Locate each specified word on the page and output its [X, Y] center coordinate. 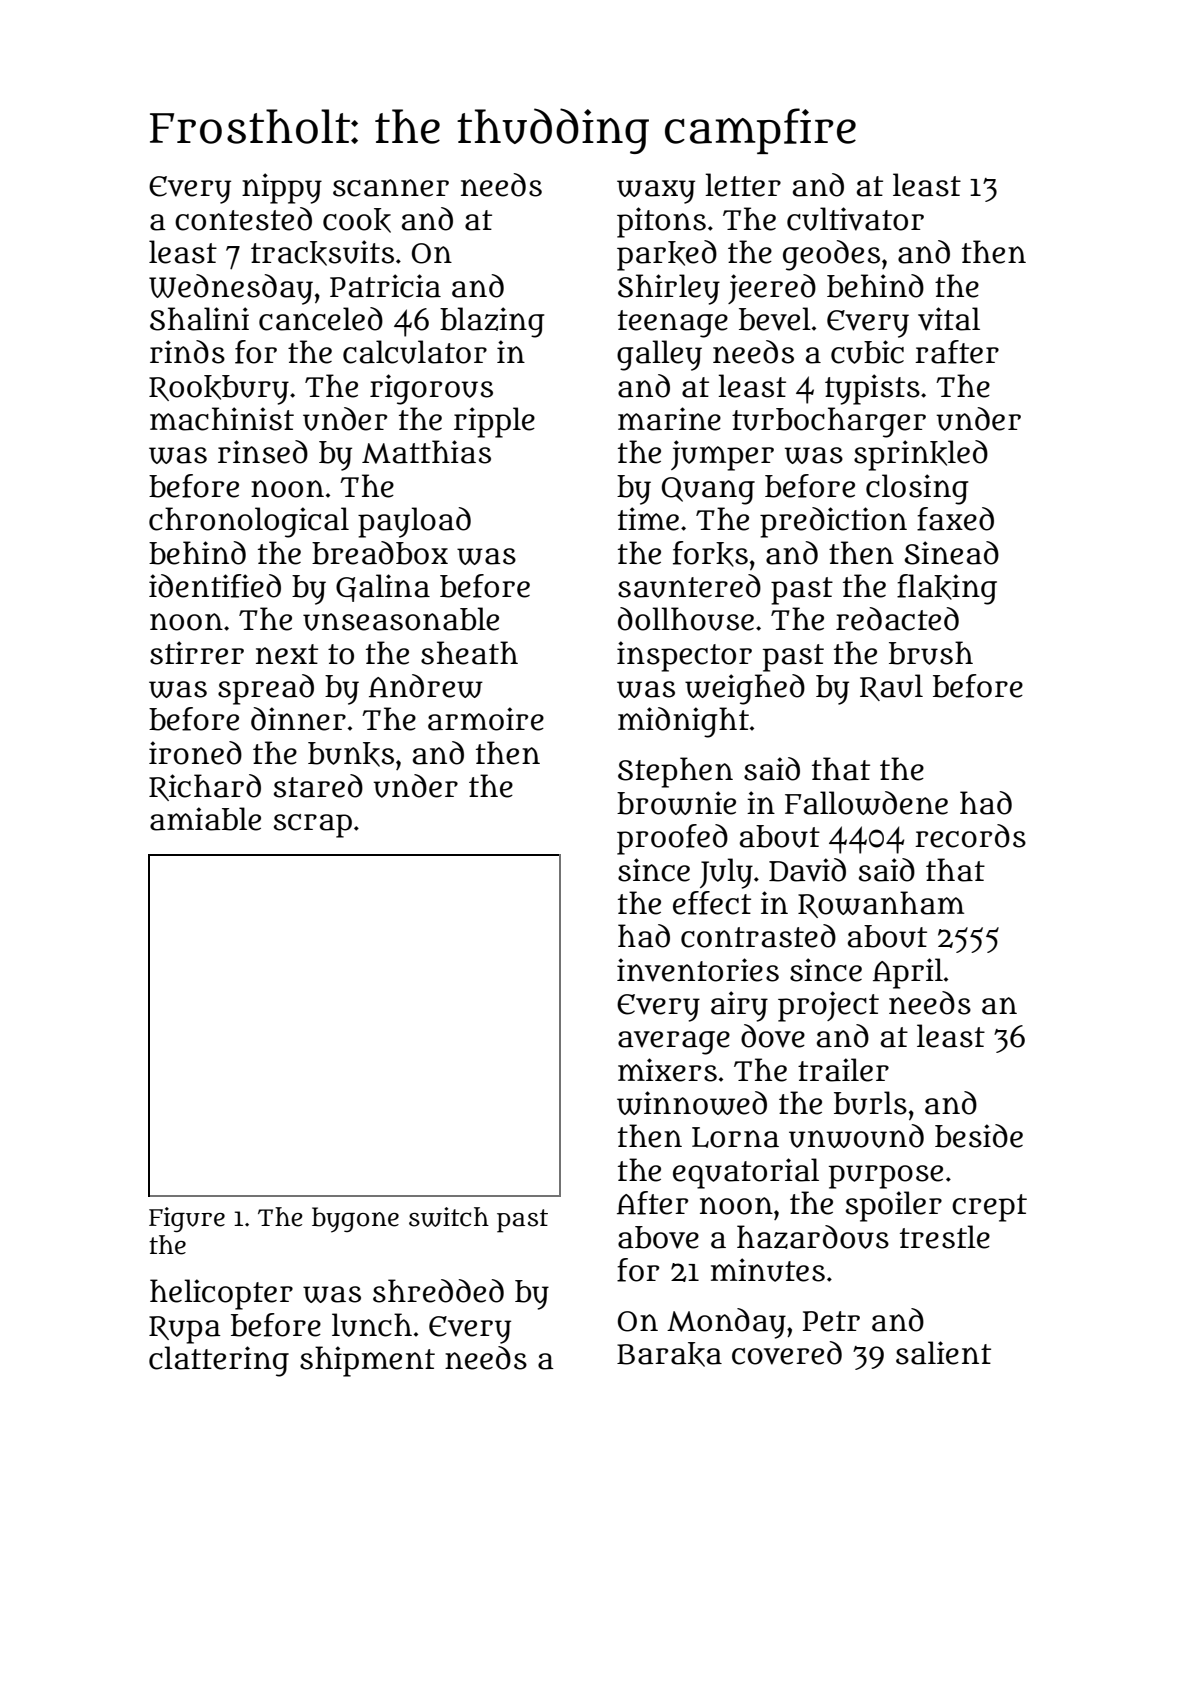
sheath [469, 653]
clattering [219, 1361]
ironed [195, 753]
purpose [886, 1177]
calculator [415, 352]
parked [667, 255]
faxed [955, 519]
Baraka [669, 1354]
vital [949, 319]
